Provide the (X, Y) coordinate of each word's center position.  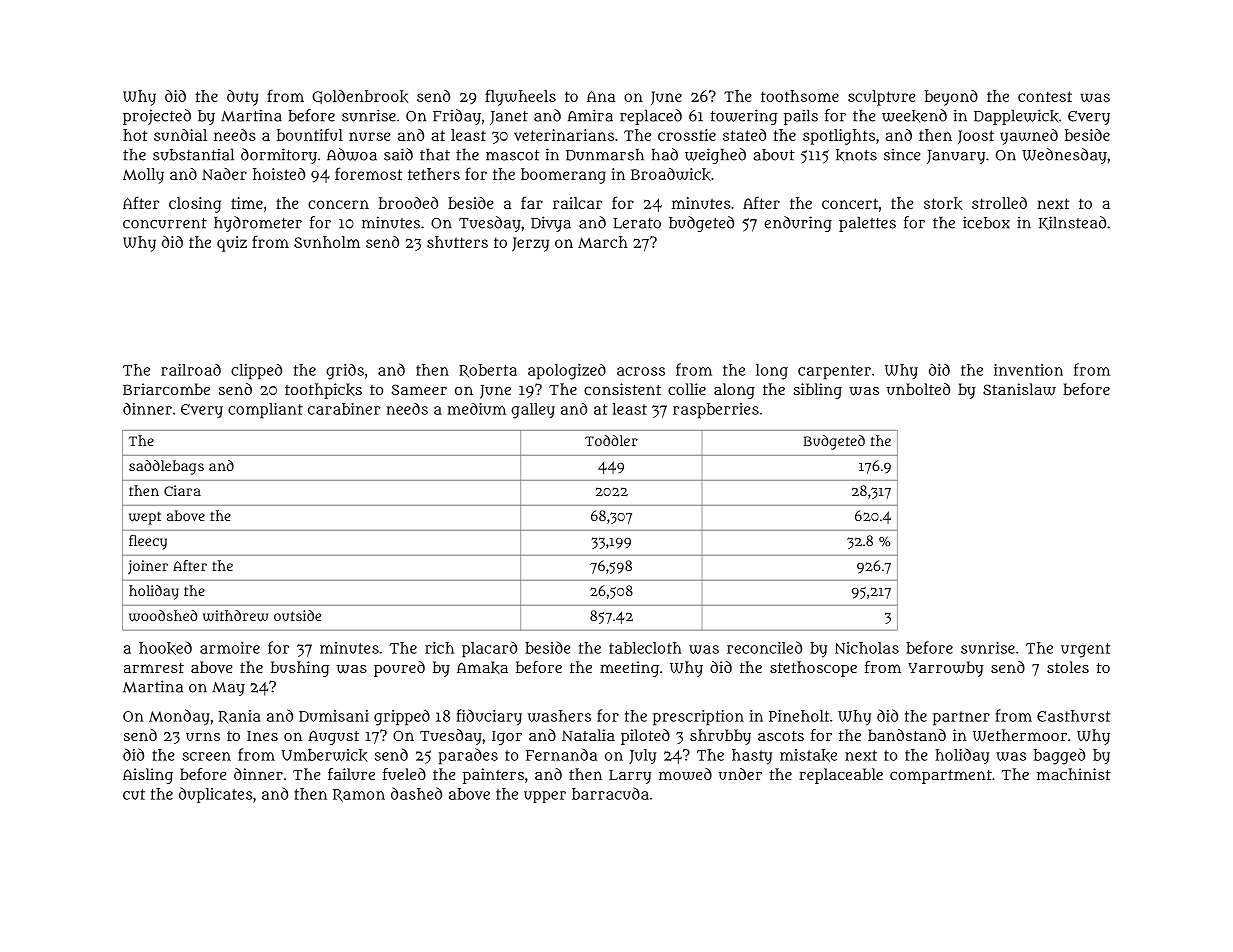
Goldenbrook (360, 97)
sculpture (882, 98)
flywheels (520, 97)
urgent (1085, 650)
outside (297, 615)
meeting (629, 669)
